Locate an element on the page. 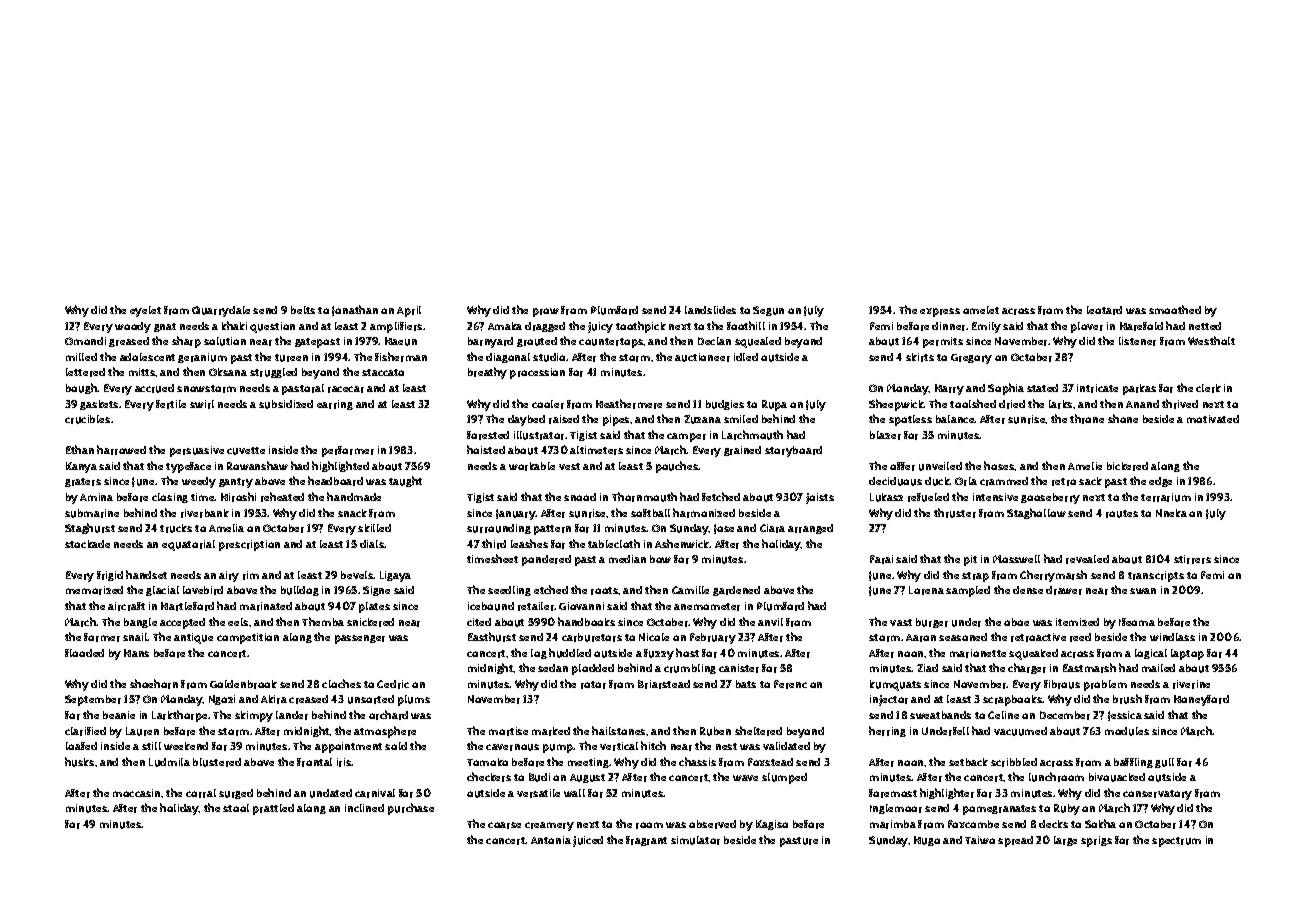  swan is located at coordinates (1143, 591).
